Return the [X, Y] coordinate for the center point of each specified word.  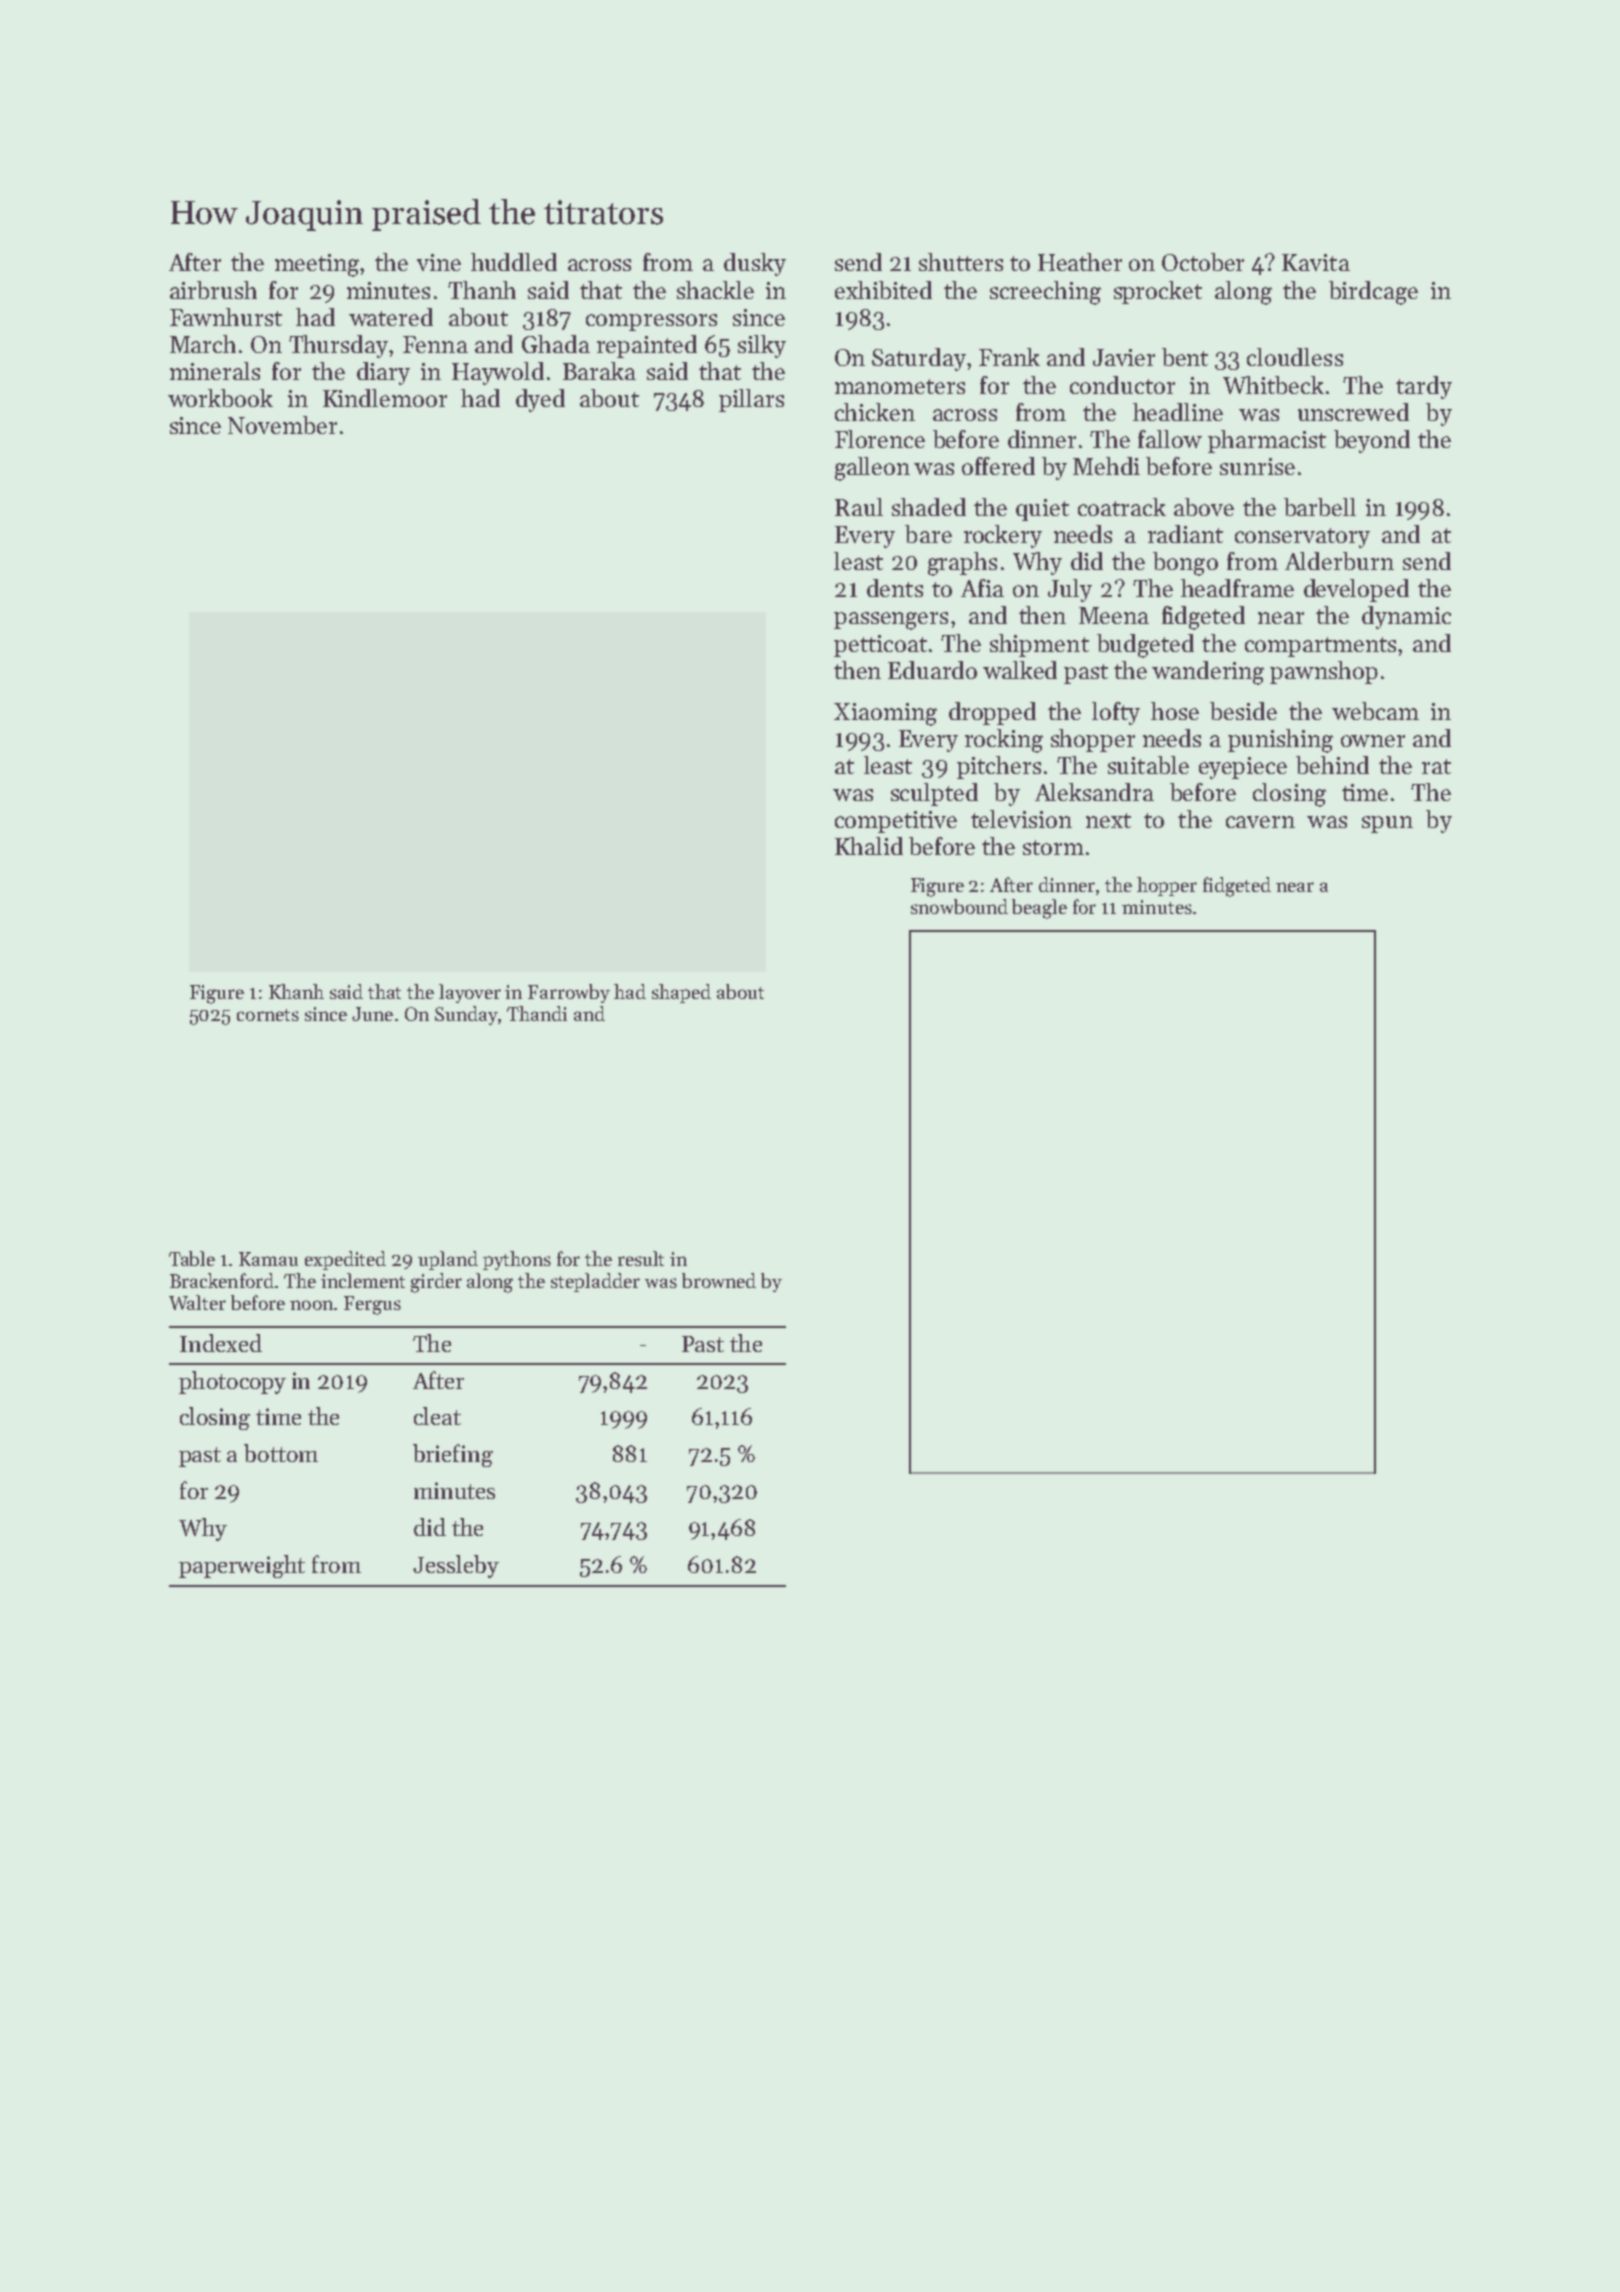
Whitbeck [1273, 385]
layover [470, 993]
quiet [1042, 510]
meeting [317, 265]
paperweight [242, 1566]
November [282, 425]
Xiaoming [885, 714]
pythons [517, 1260]
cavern [1260, 822]
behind [1332, 765]
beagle [1039, 909]
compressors [651, 322]
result [641, 1258]
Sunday [466, 1015]
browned [719, 1280]
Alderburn [1339, 561]
